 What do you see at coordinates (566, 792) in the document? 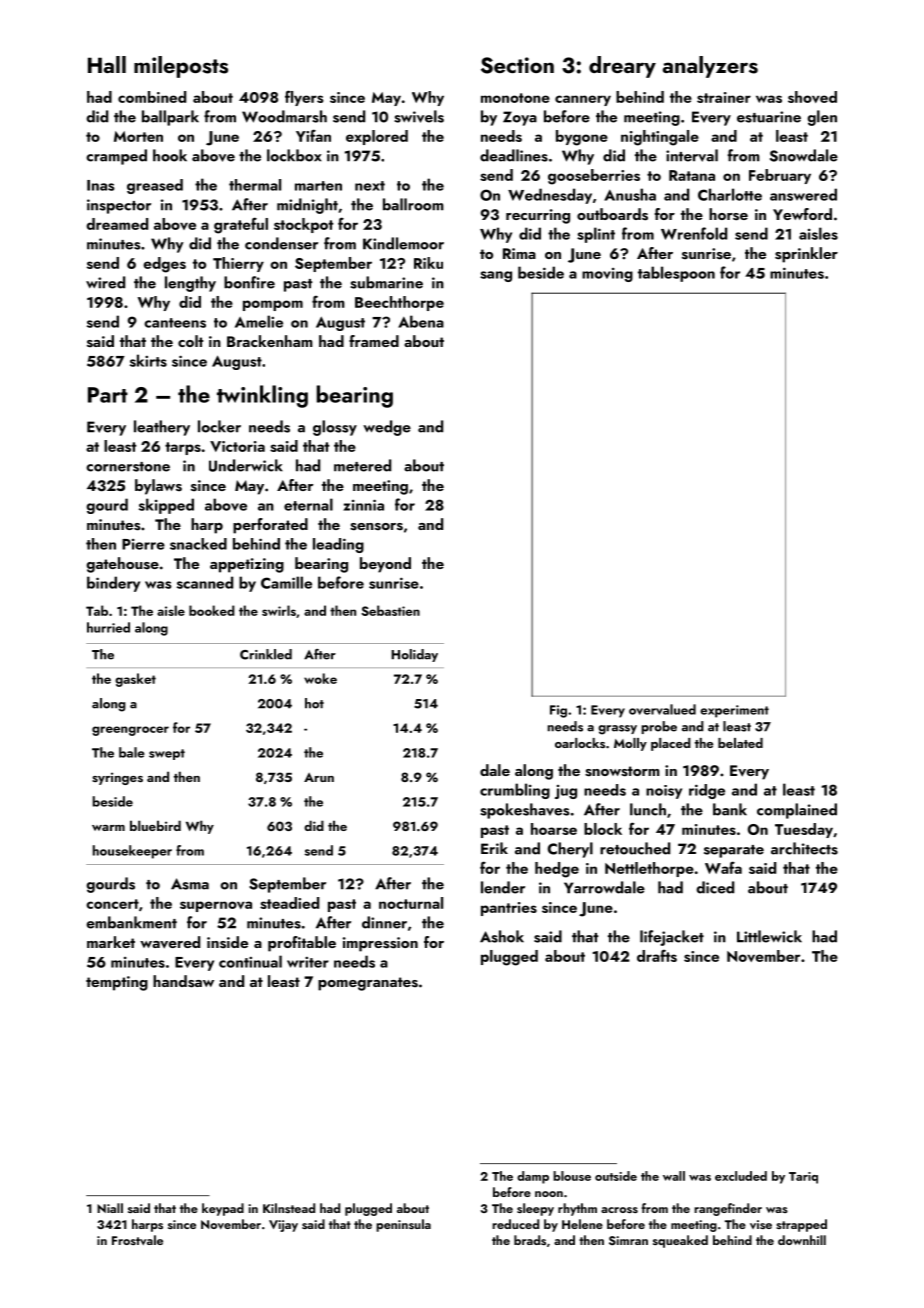
I see `jug` at bounding box center [566, 792].
